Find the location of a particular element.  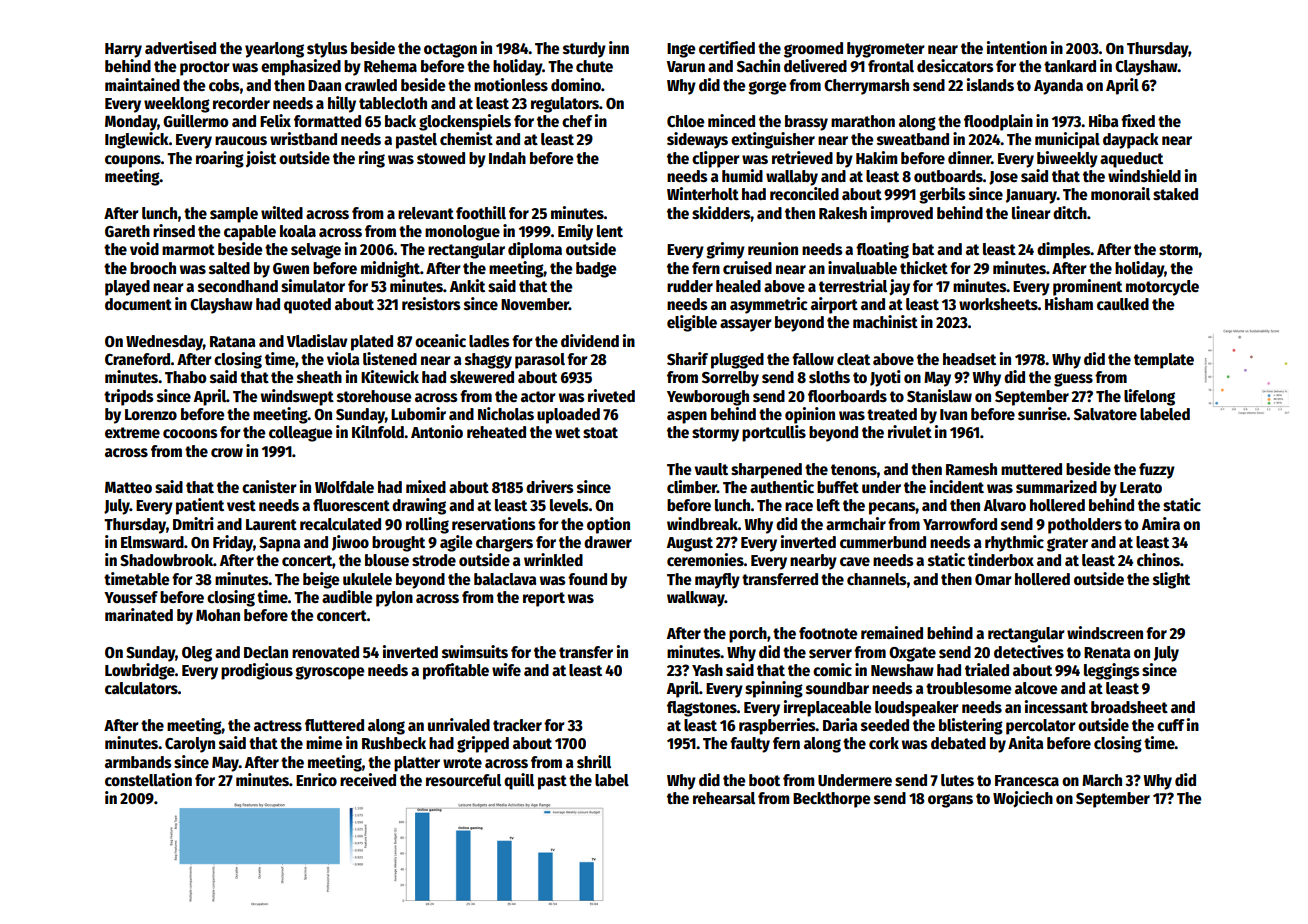

Lerato is located at coordinates (1141, 487).
